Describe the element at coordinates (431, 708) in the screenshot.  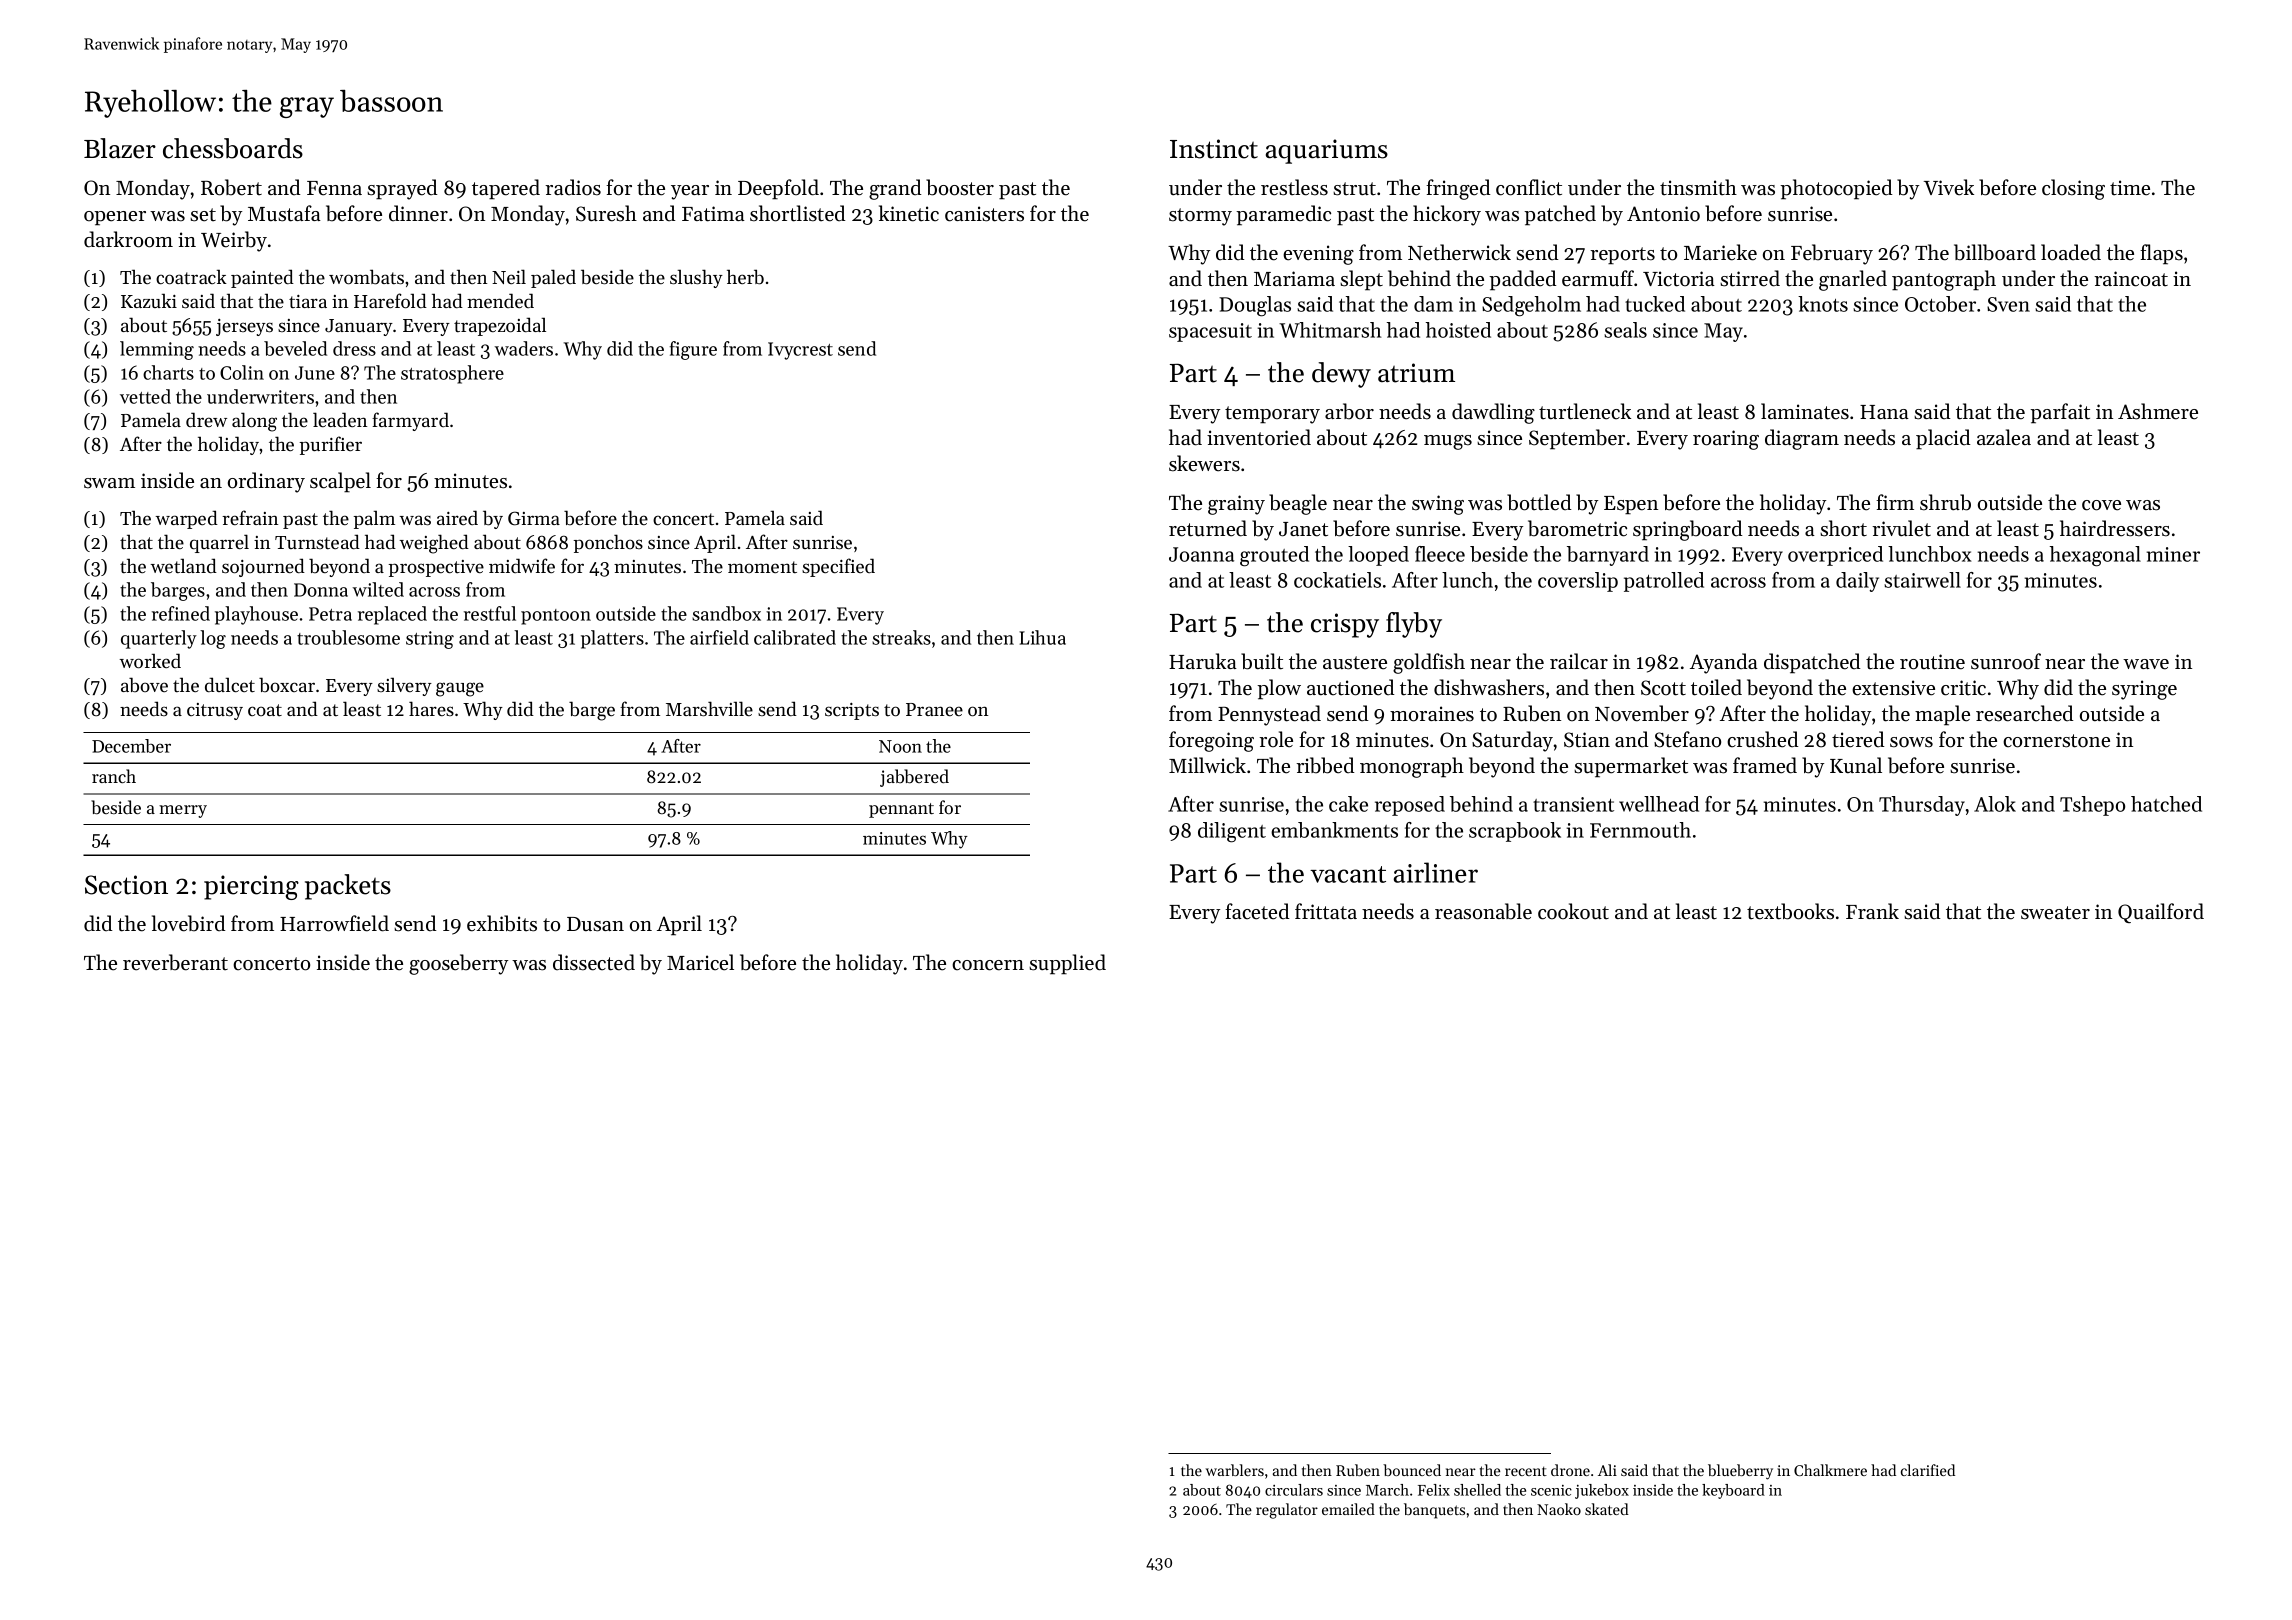
I see `hares` at that location.
